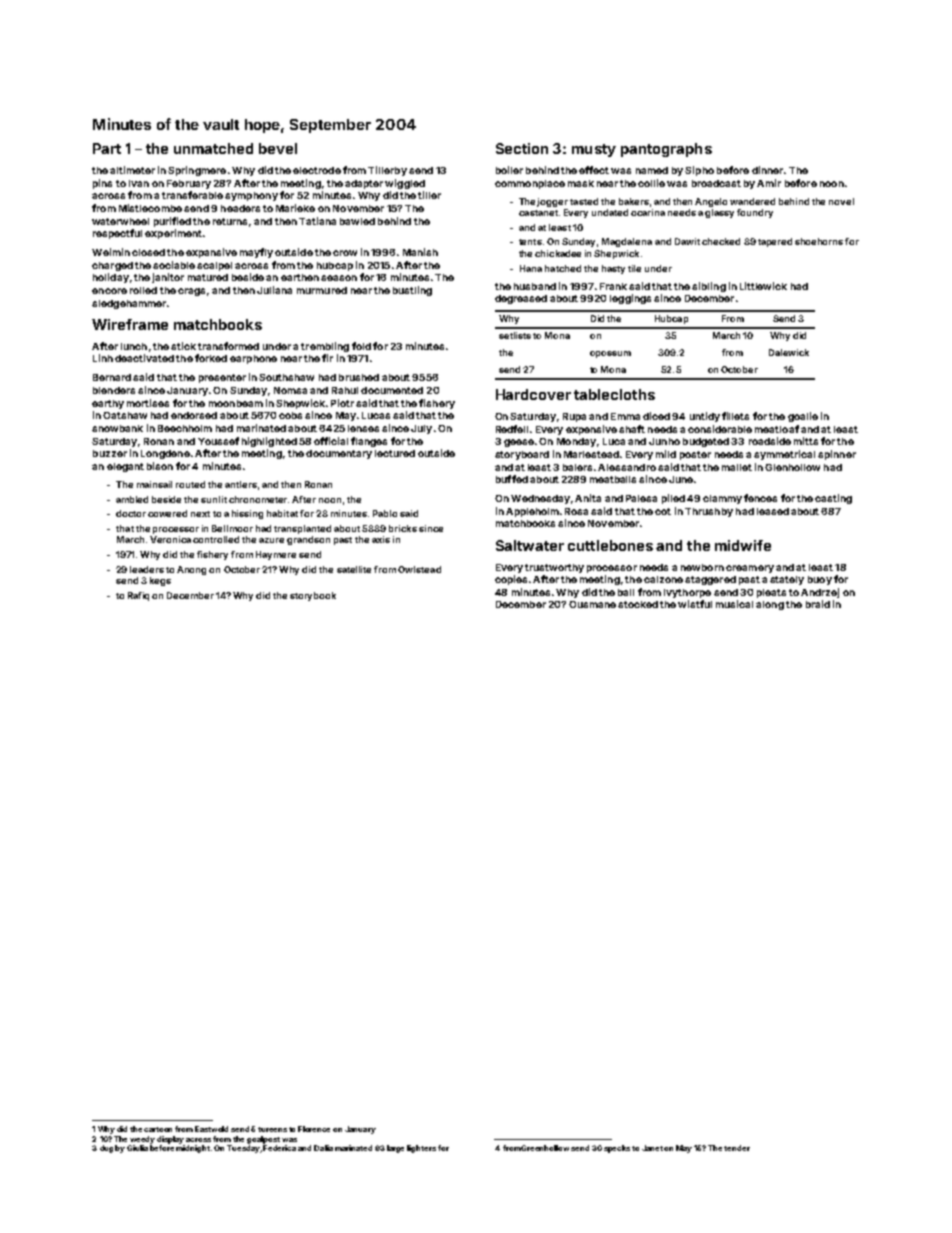 Image resolution: width=952 pixels, height=1233 pixels. What do you see at coordinates (137, 1148) in the image?
I see `Giulia` at bounding box center [137, 1148].
